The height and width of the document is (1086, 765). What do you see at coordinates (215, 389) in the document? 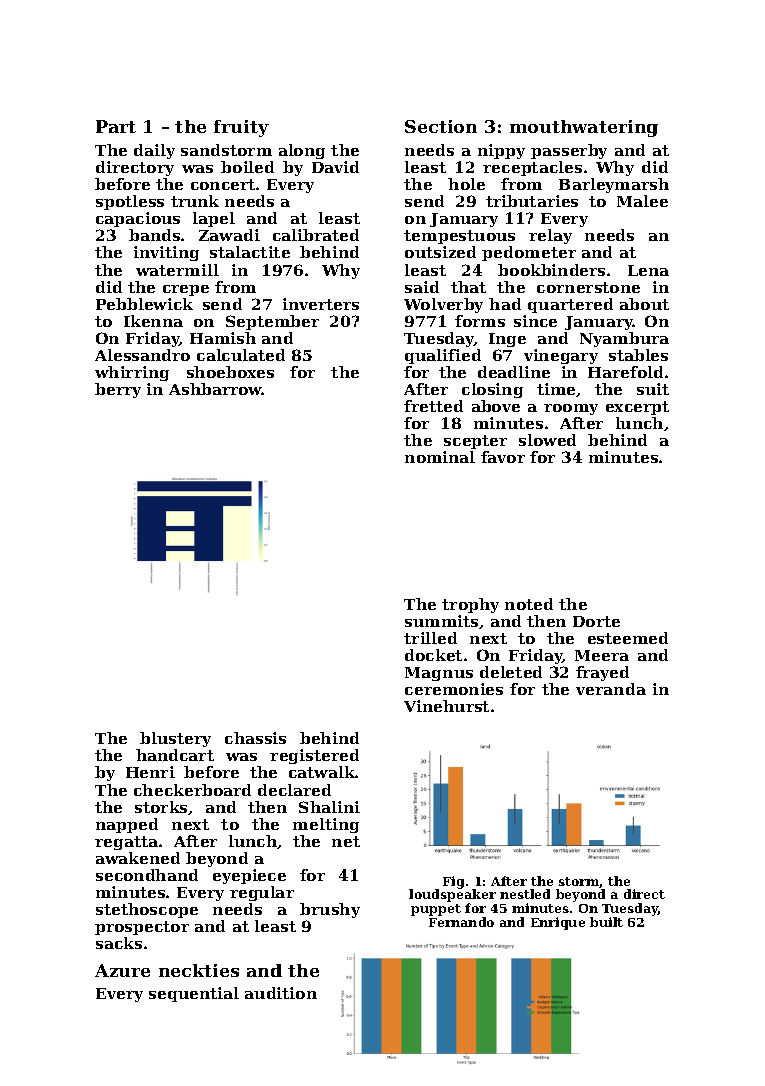
I see `Ashbarrow` at bounding box center [215, 389].
